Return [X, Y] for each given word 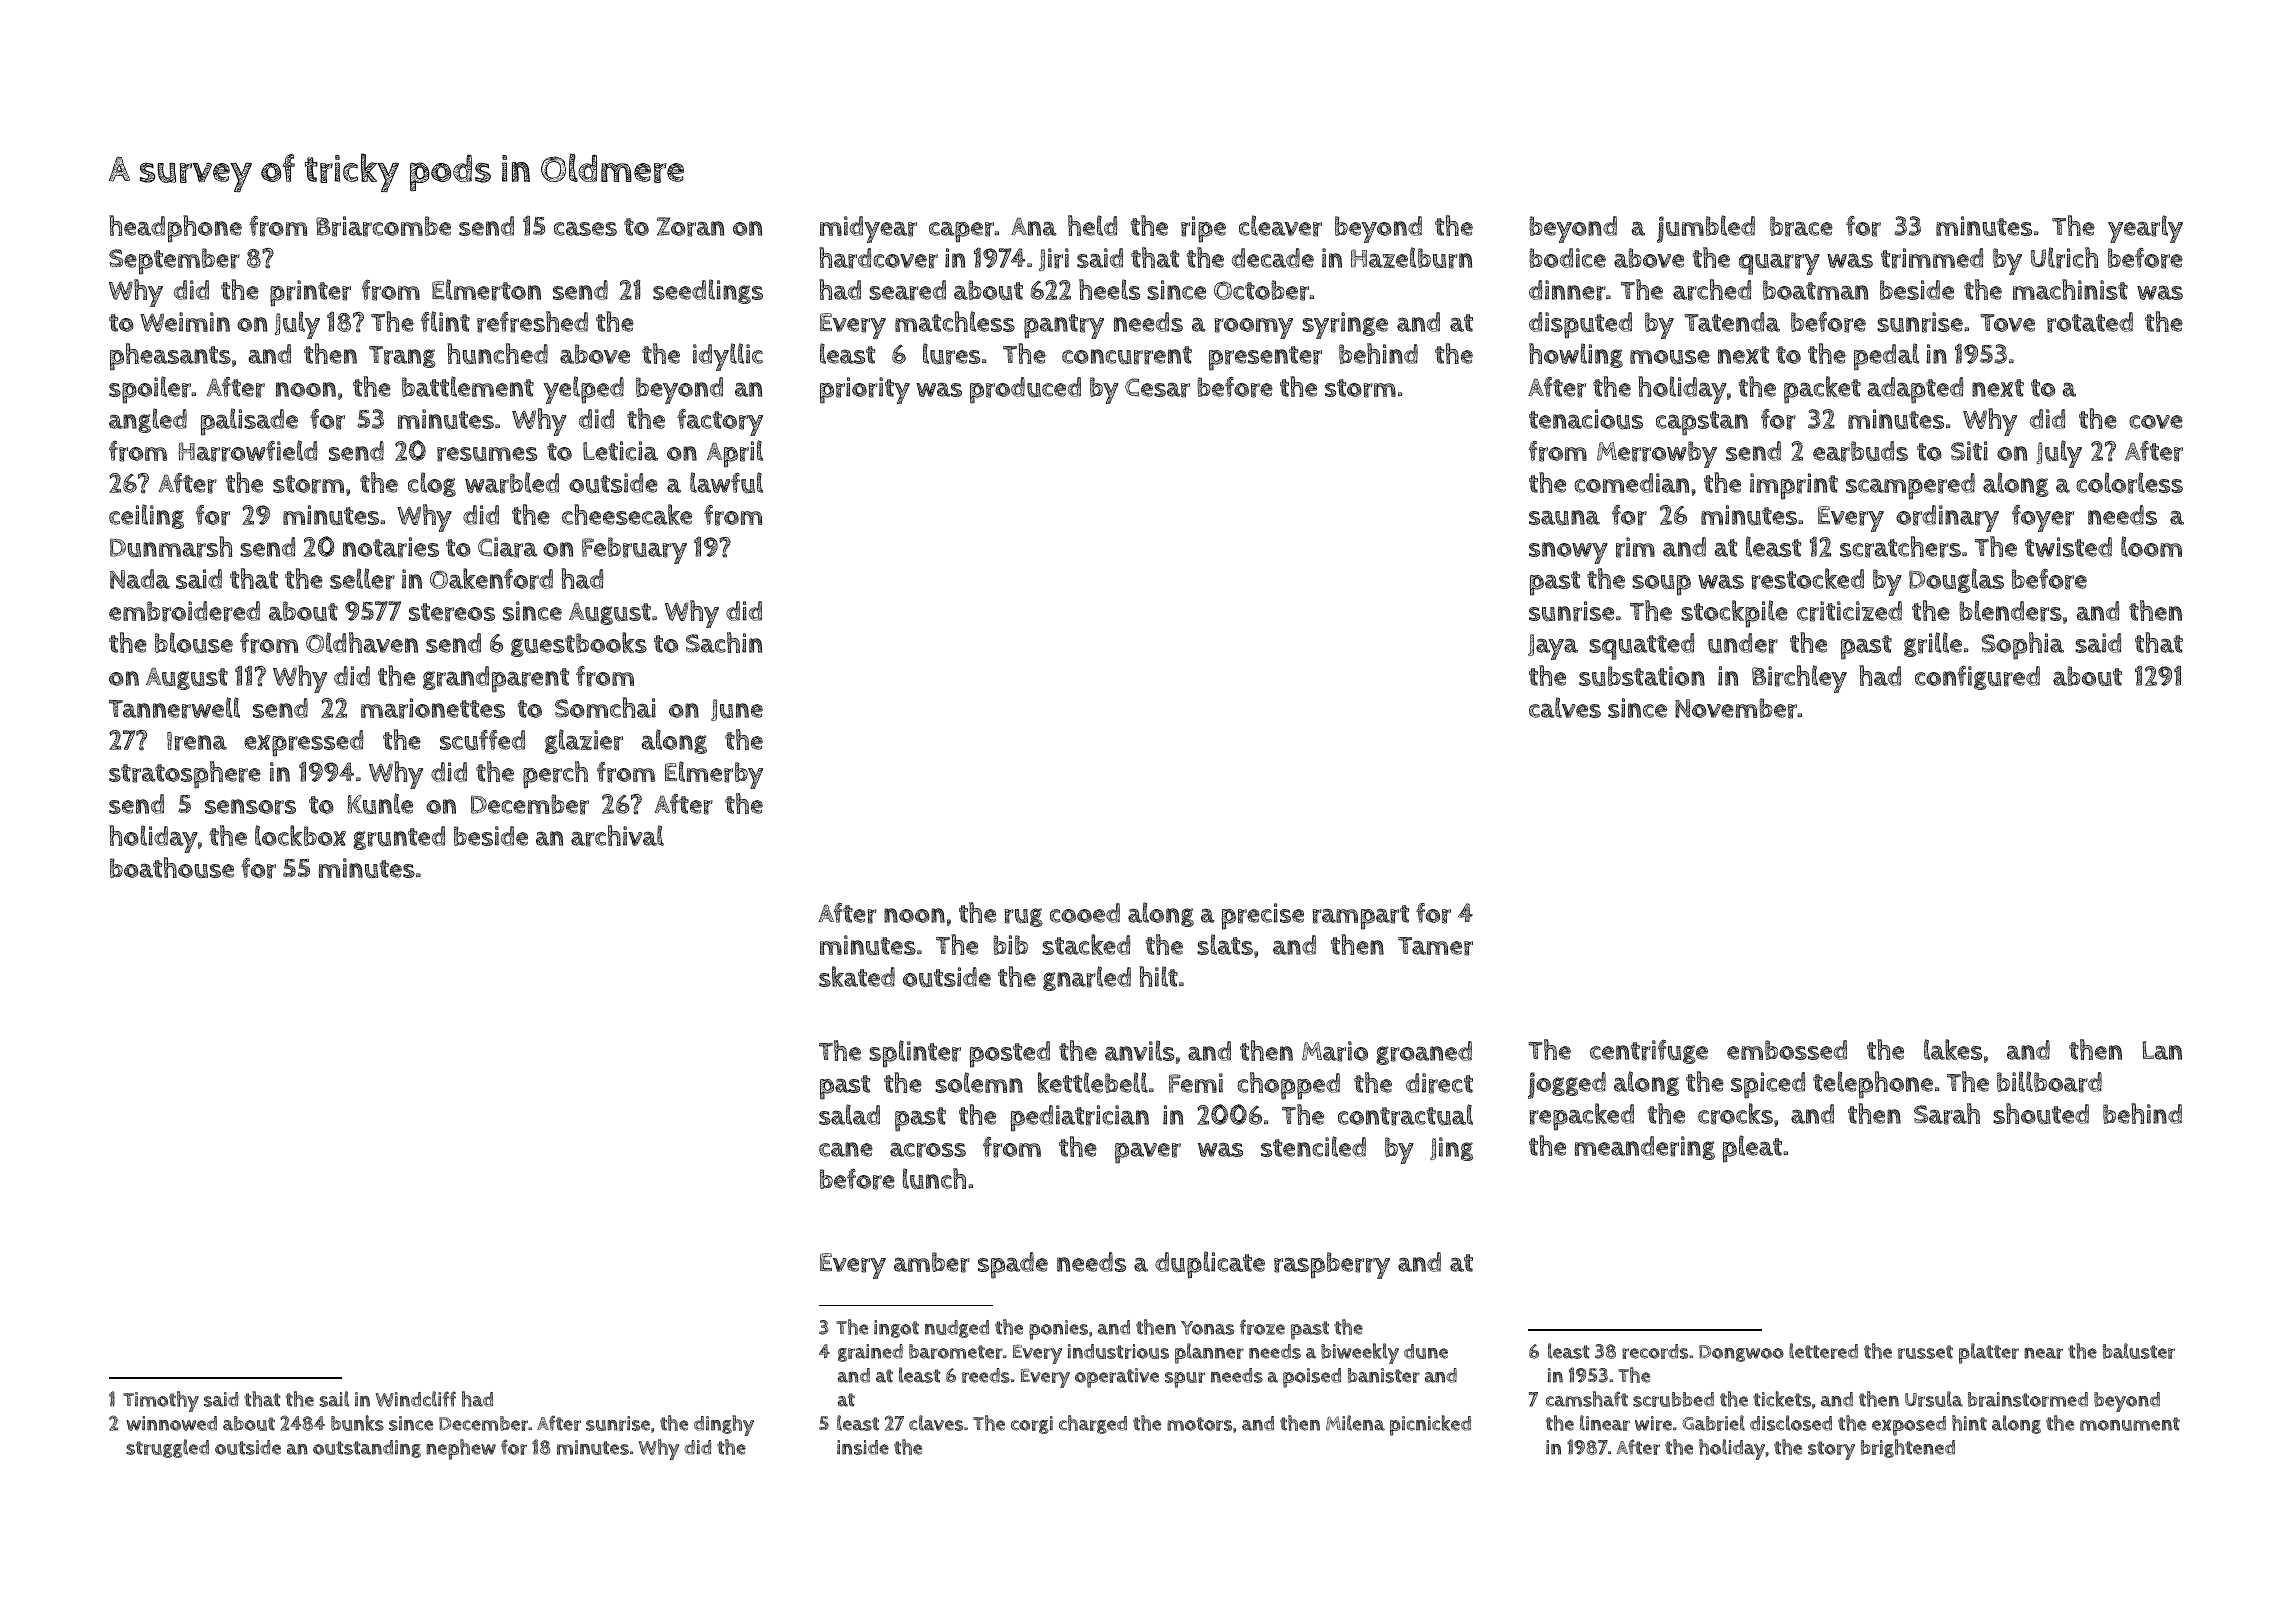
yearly [2145, 229]
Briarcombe [383, 226]
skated [857, 976]
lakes [1953, 1049]
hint [1969, 1423]
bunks [357, 1423]
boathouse [172, 867]
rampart [1360, 917]
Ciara [508, 547]
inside [863, 1447]
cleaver [1280, 226]
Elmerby [714, 775]
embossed [1787, 1050]
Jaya [1553, 647]
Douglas [1956, 580]
